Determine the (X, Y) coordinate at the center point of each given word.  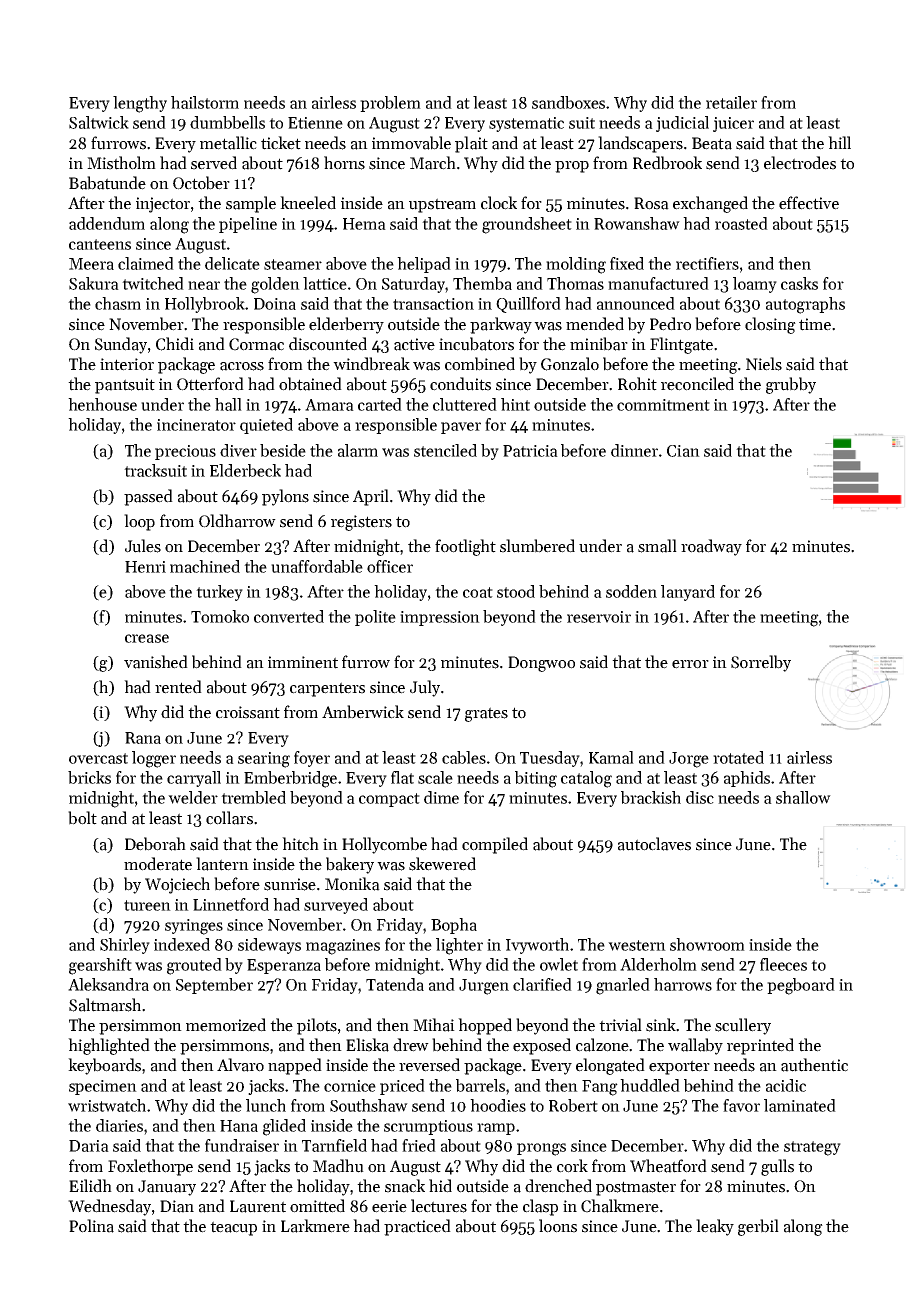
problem (390, 104)
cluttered (465, 404)
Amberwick (363, 712)
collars (229, 818)
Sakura (94, 283)
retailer (731, 102)
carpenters (327, 689)
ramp (496, 1129)
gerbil (758, 1227)
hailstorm (205, 102)
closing (770, 325)
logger (154, 759)
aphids (747, 779)
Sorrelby (761, 663)
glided (284, 1127)
